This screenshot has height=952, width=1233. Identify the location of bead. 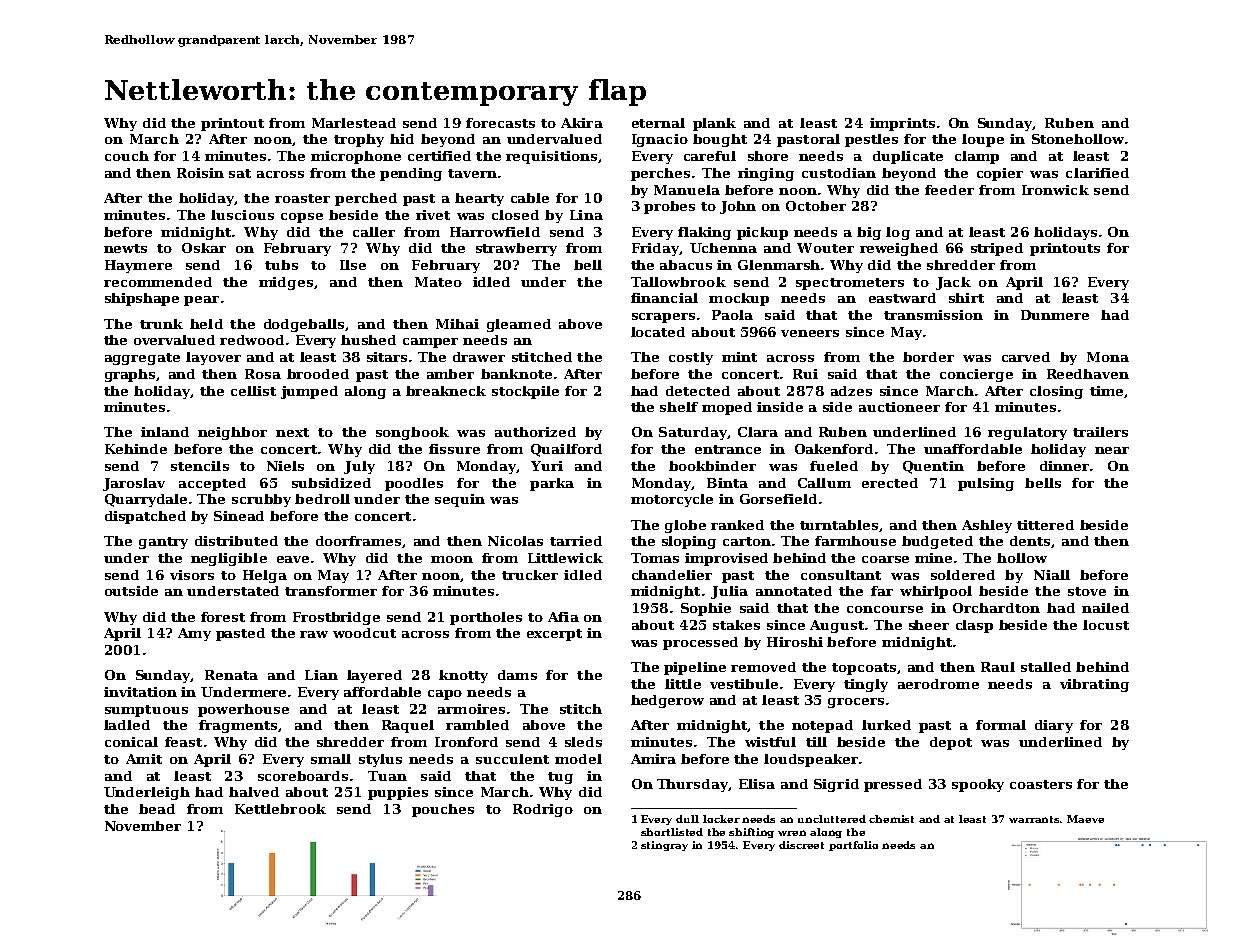
(157, 809).
